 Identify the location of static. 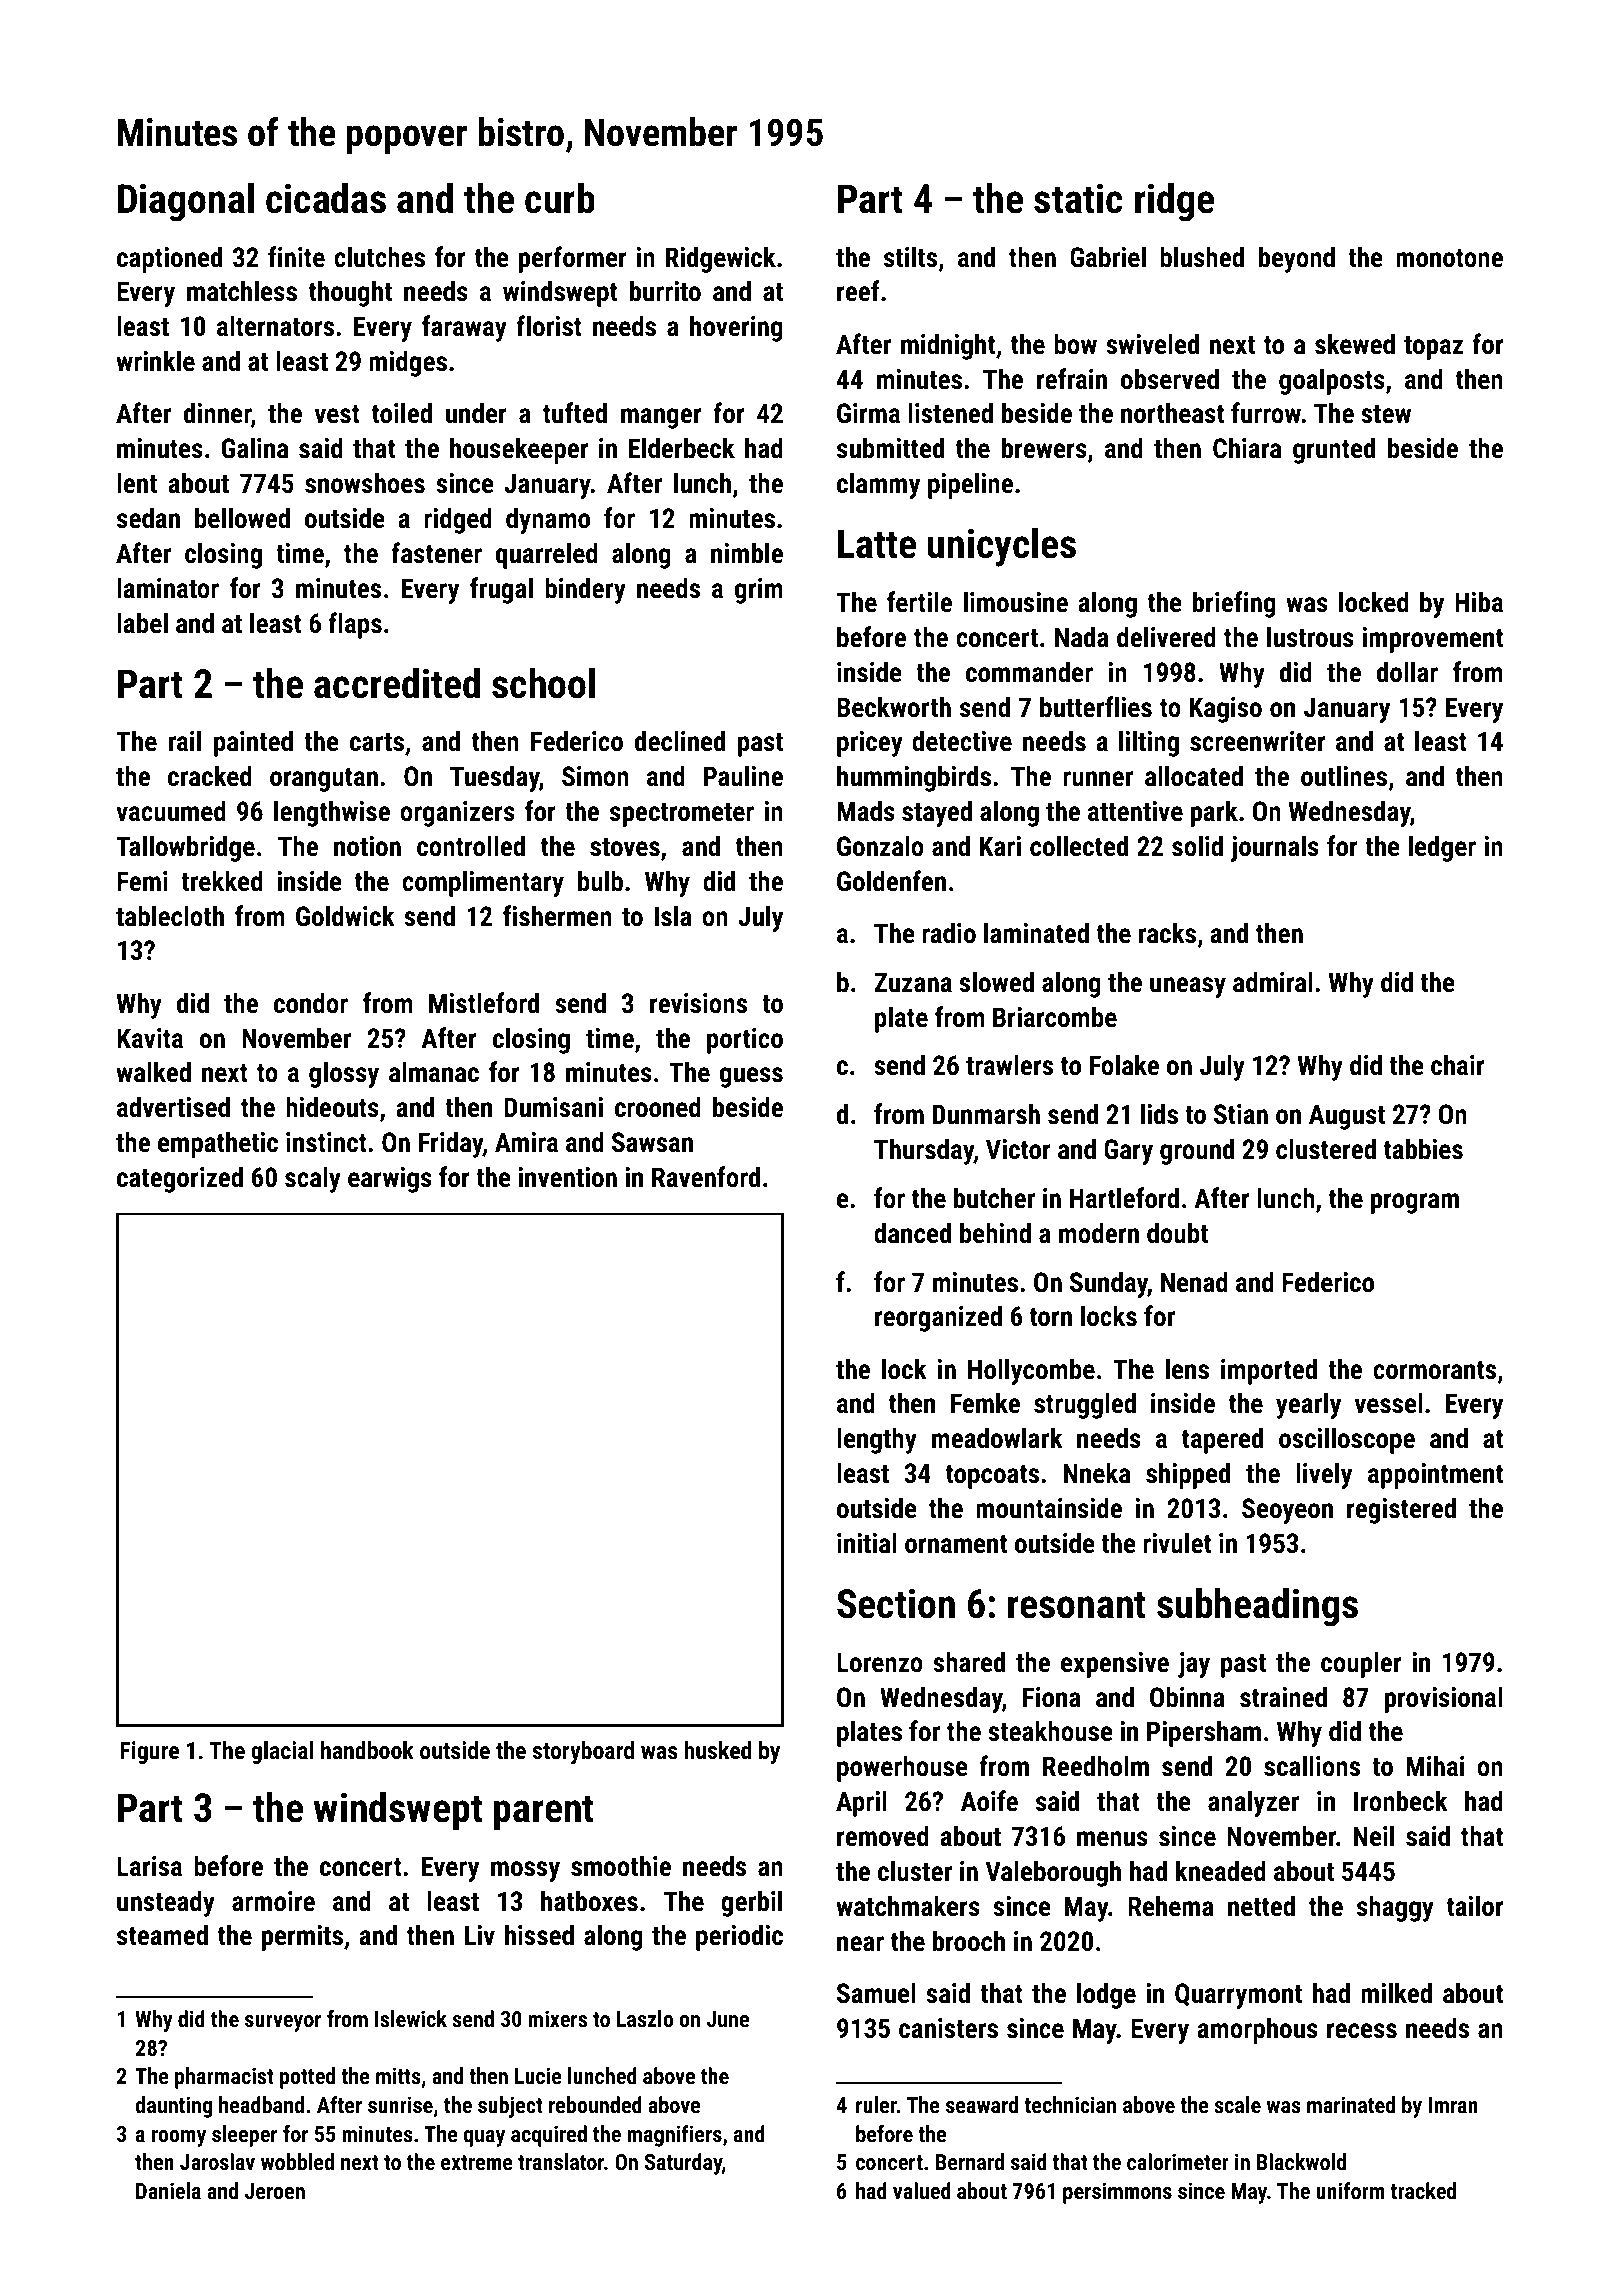
(1078, 198).
